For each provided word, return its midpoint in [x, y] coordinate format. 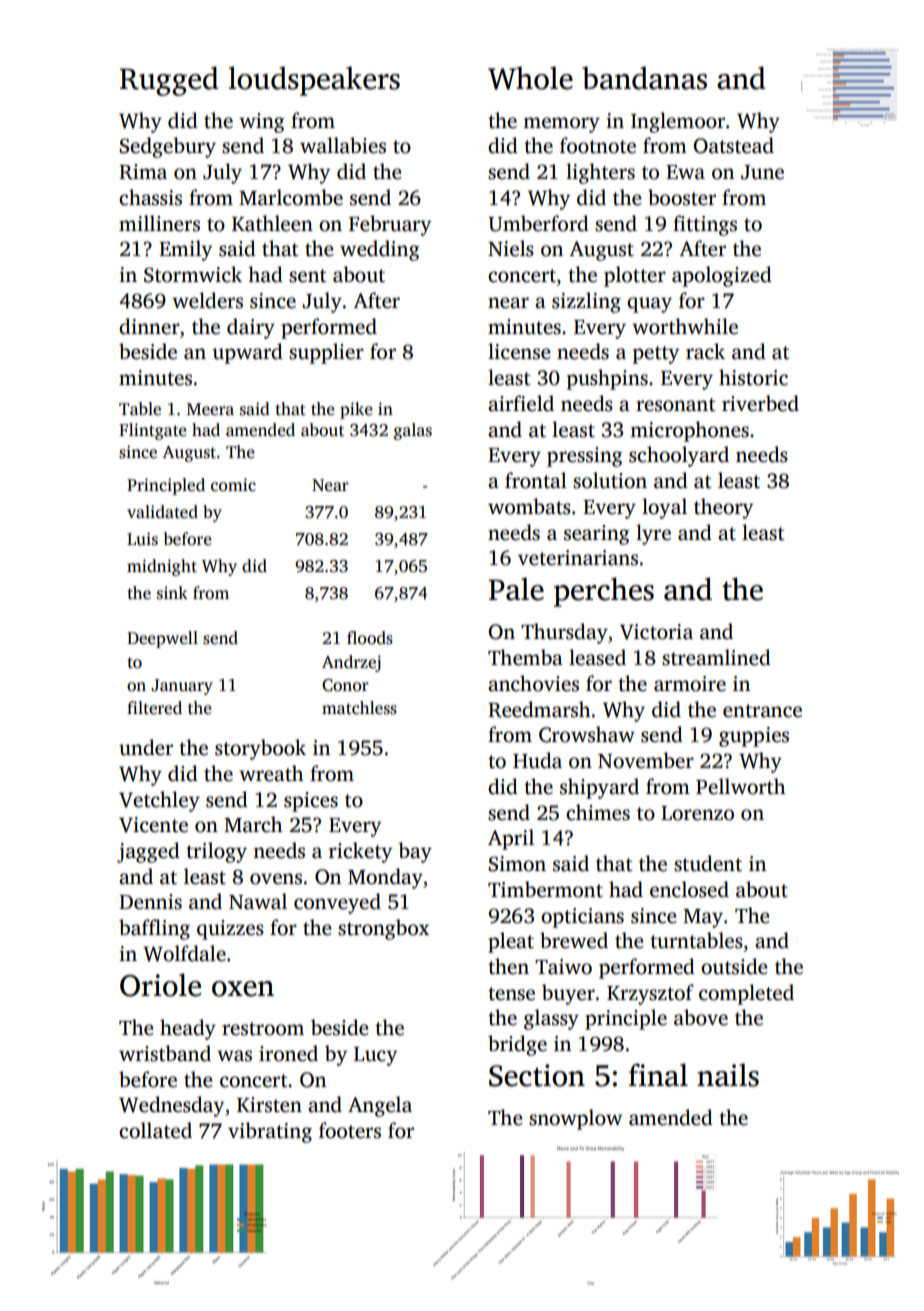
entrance [762, 711]
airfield [521, 403]
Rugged [169, 81]
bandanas [644, 78]
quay [649, 305]
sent [308, 276]
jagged [148, 852]
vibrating [270, 1132]
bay [415, 852]
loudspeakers [314, 81]
